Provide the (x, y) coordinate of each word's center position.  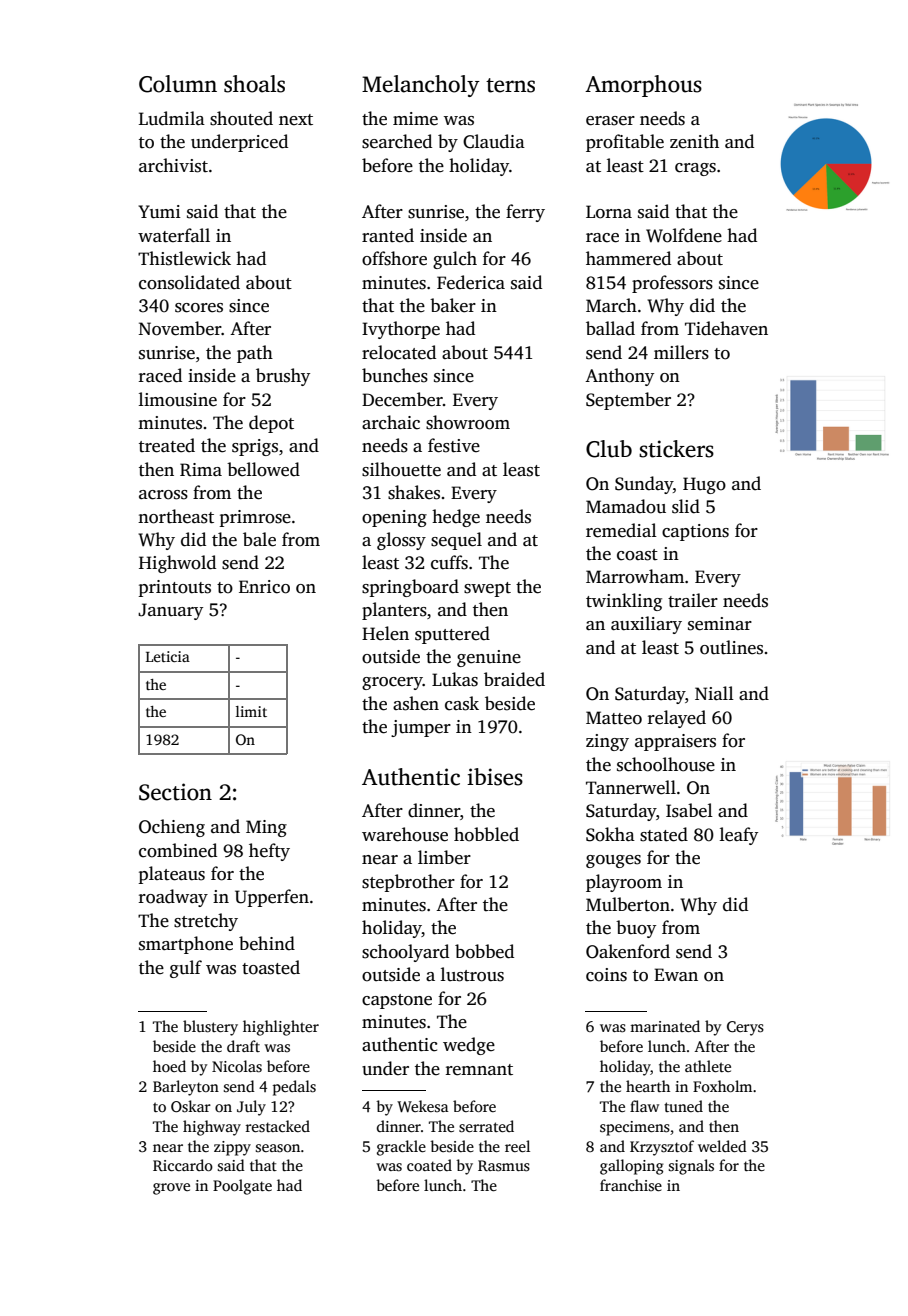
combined (178, 850)
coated (429, 1165)
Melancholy (421, 86)
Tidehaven (726, 328)
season (278, 1148)
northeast (176, 516)
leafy (739, 836)
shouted (241, 118)
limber (444, 857)
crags (695, 169)
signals (691, 1167)
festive (454, 445)
